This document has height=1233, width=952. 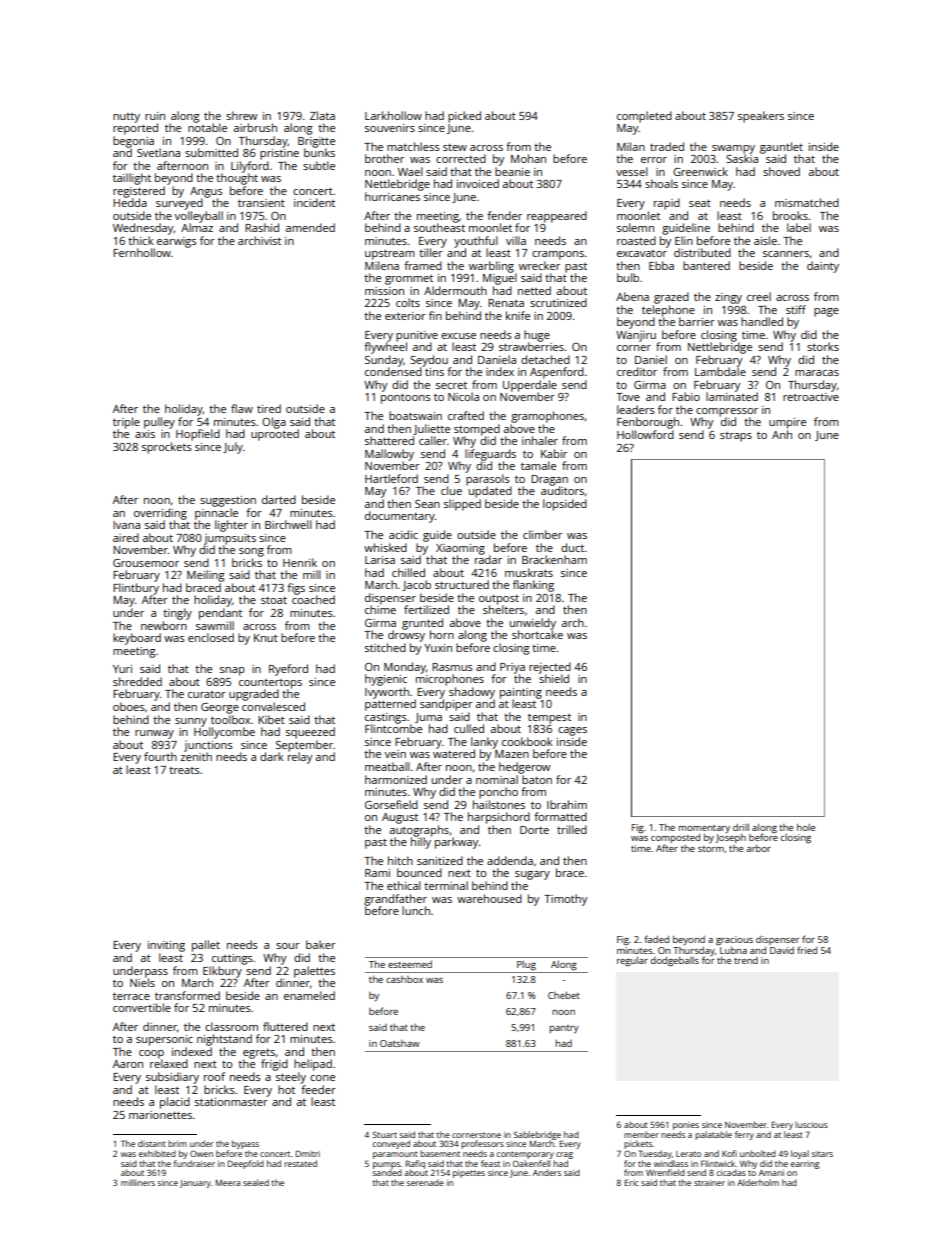 I want to click on trend, so click(x=746, y=960).
